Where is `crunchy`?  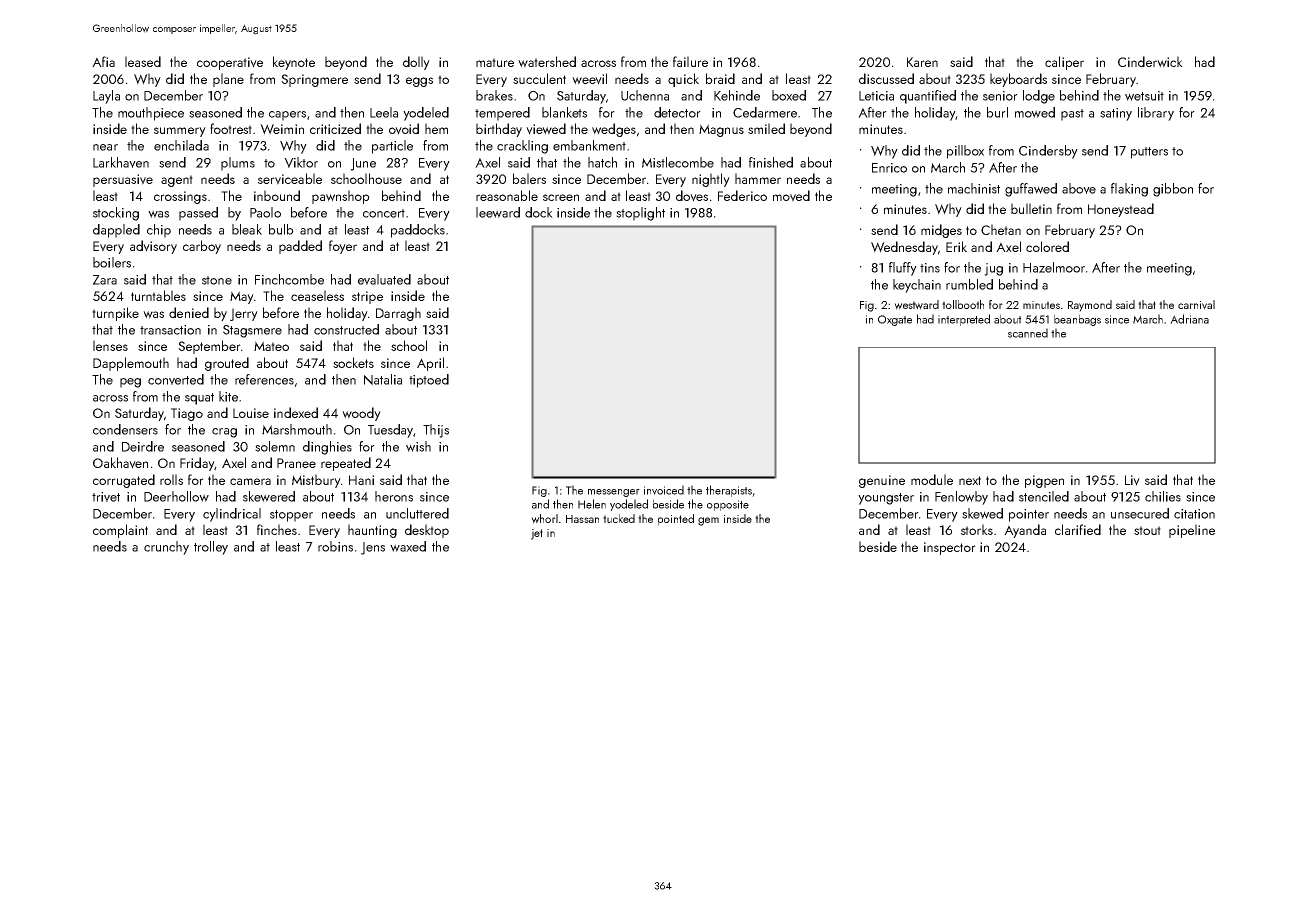 crunchy is located at coordinates (166, 548).
